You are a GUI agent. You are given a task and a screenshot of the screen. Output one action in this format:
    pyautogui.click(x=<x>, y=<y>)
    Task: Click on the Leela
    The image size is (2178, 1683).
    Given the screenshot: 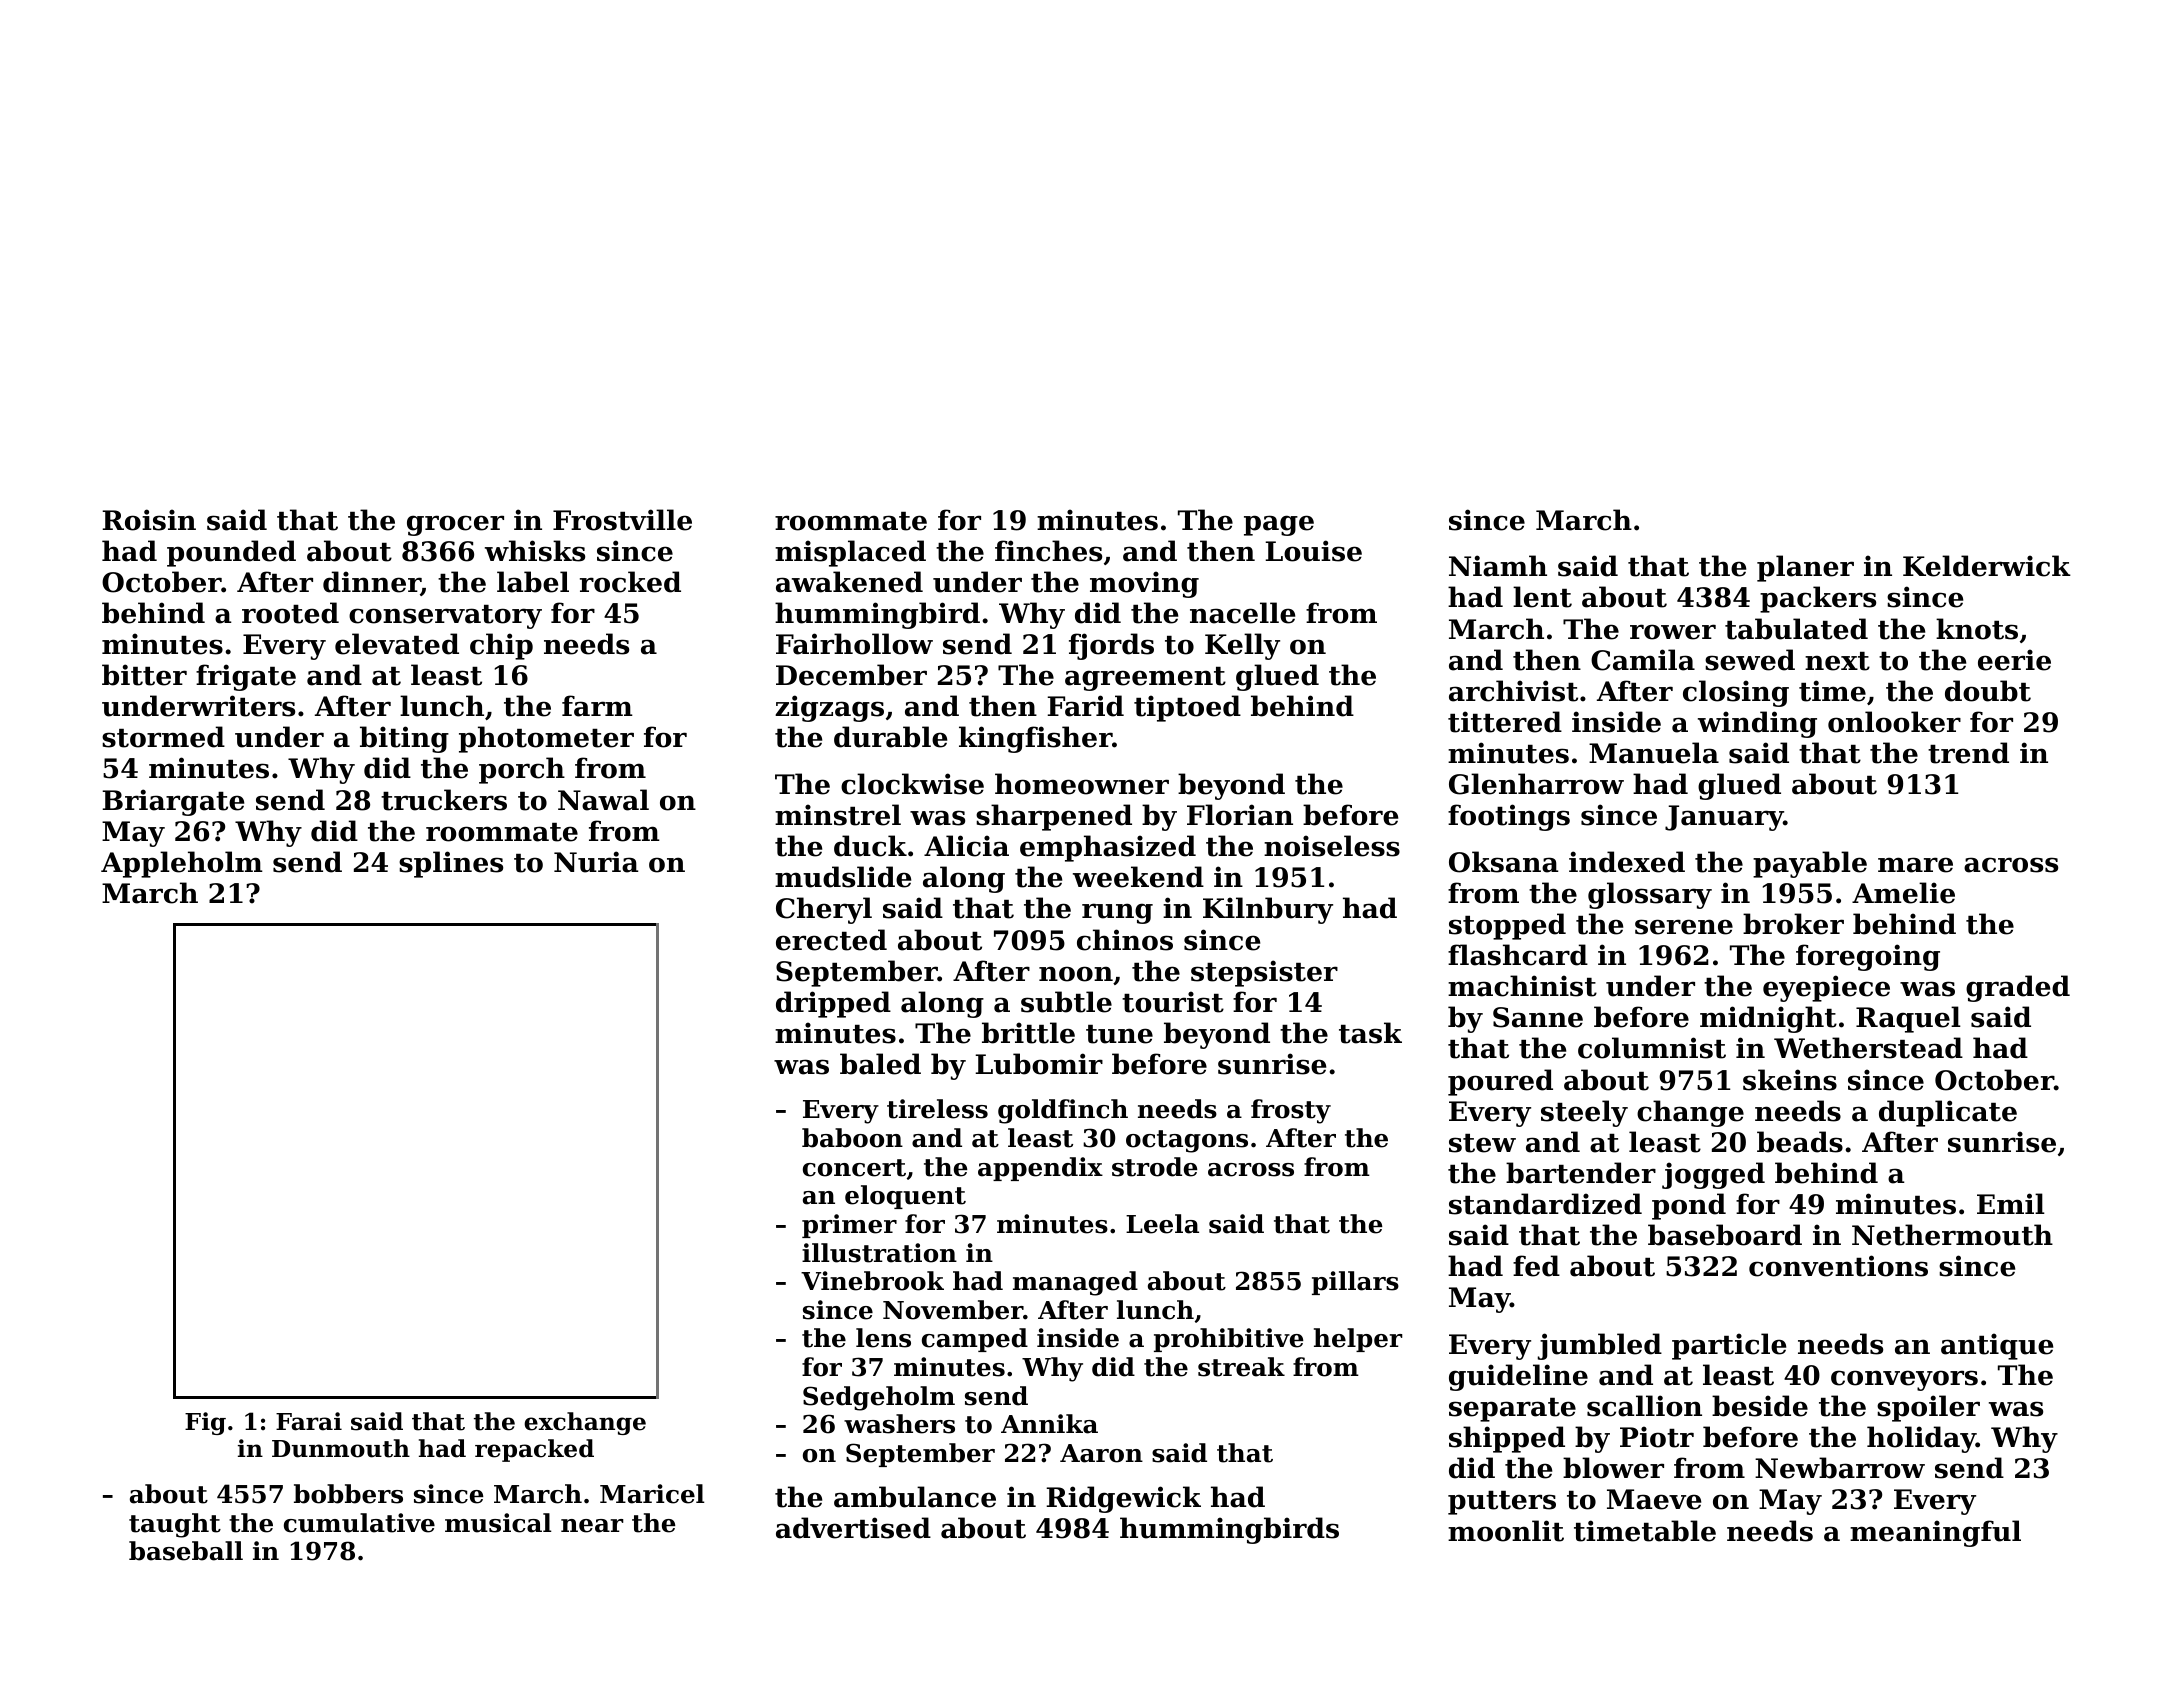 What is the action you would take?
    pyautogui.click(x=1162, y=1224)
